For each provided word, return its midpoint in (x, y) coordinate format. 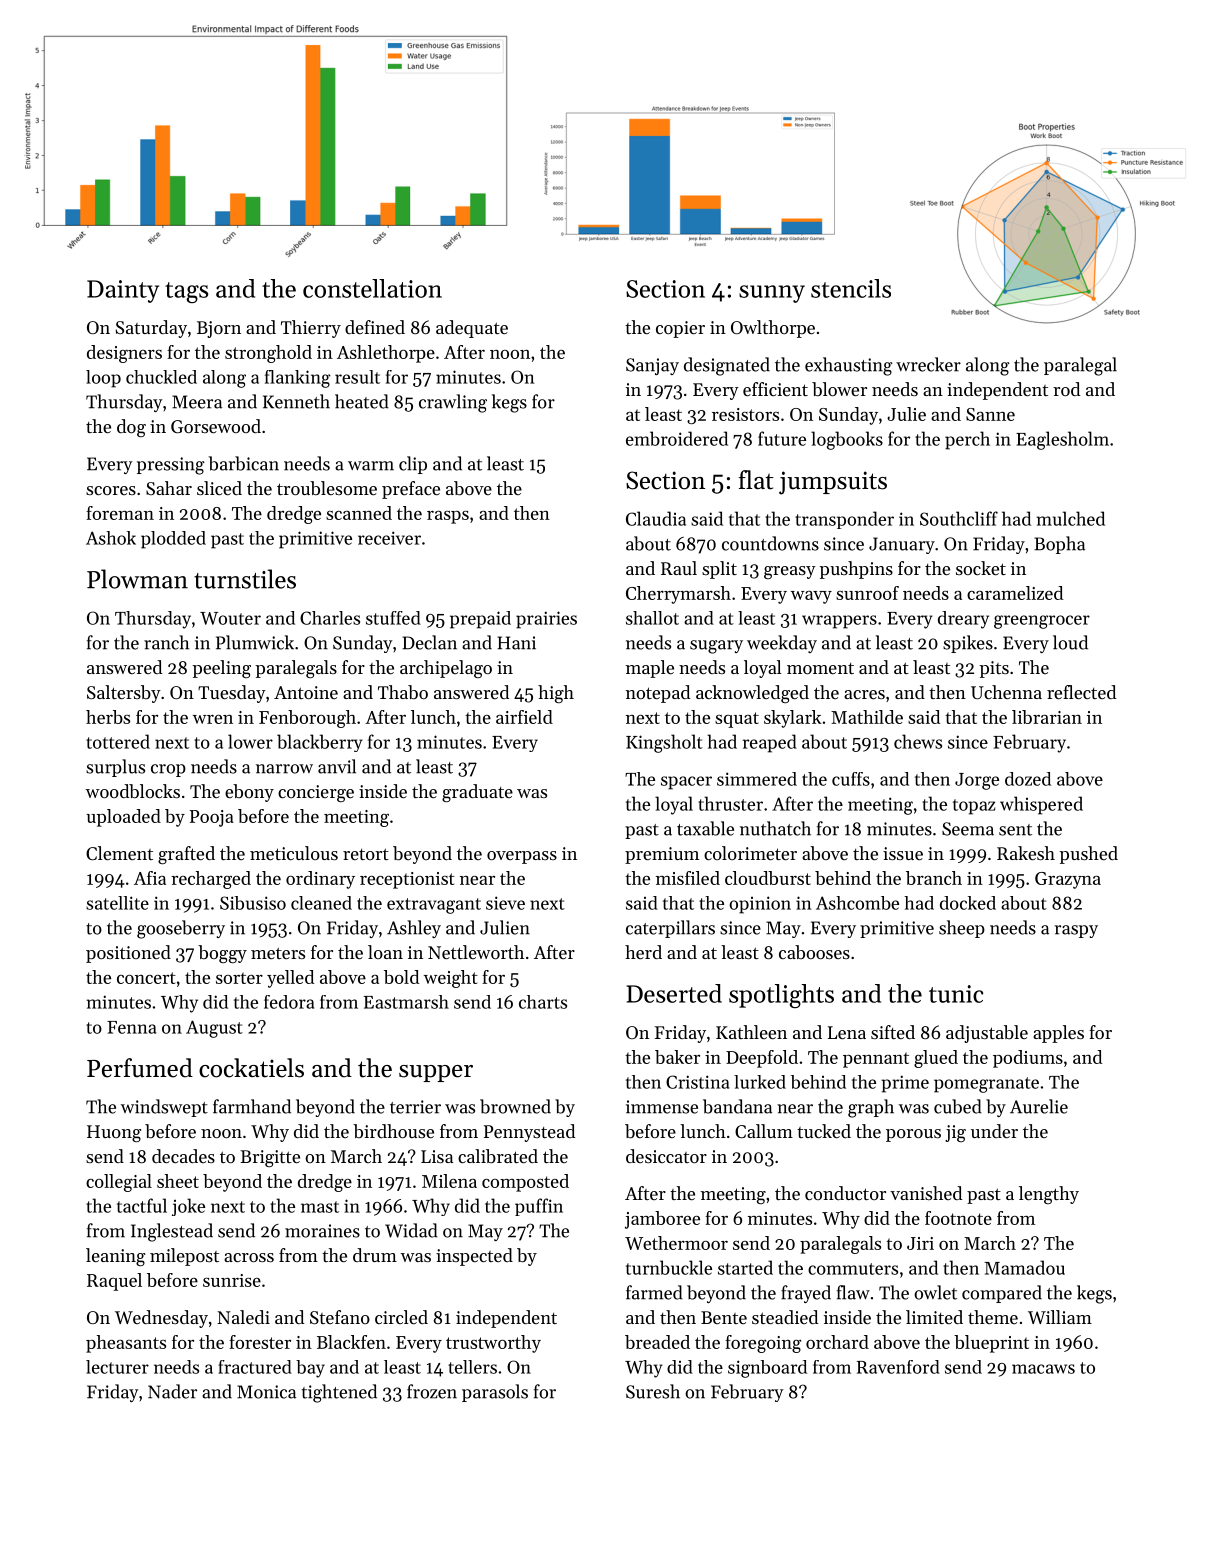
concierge (316, 793)
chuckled (161, 377)
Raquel (114, 1282)
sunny (772, 294)
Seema (968, 829)
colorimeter (750, 853)
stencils (851, 288)
